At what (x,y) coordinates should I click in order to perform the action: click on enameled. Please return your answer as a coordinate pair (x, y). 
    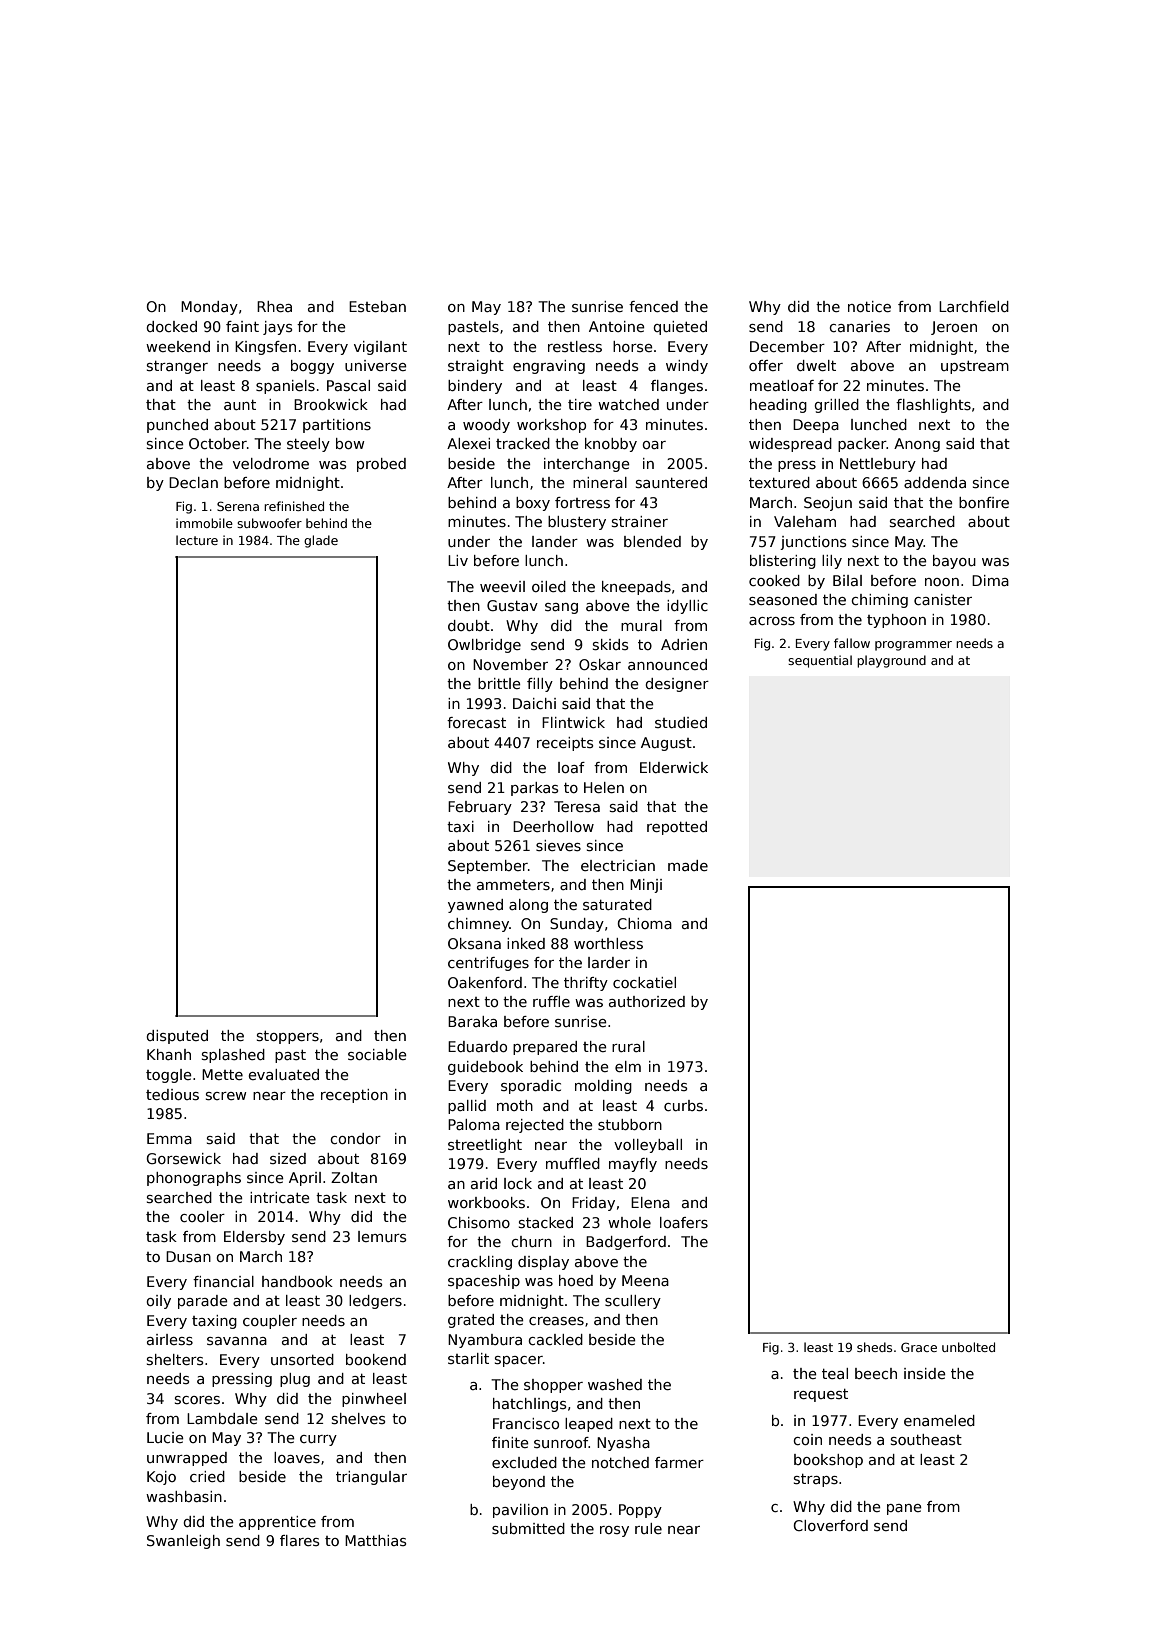
    Looking at the image, I should click on (939, 1420).
